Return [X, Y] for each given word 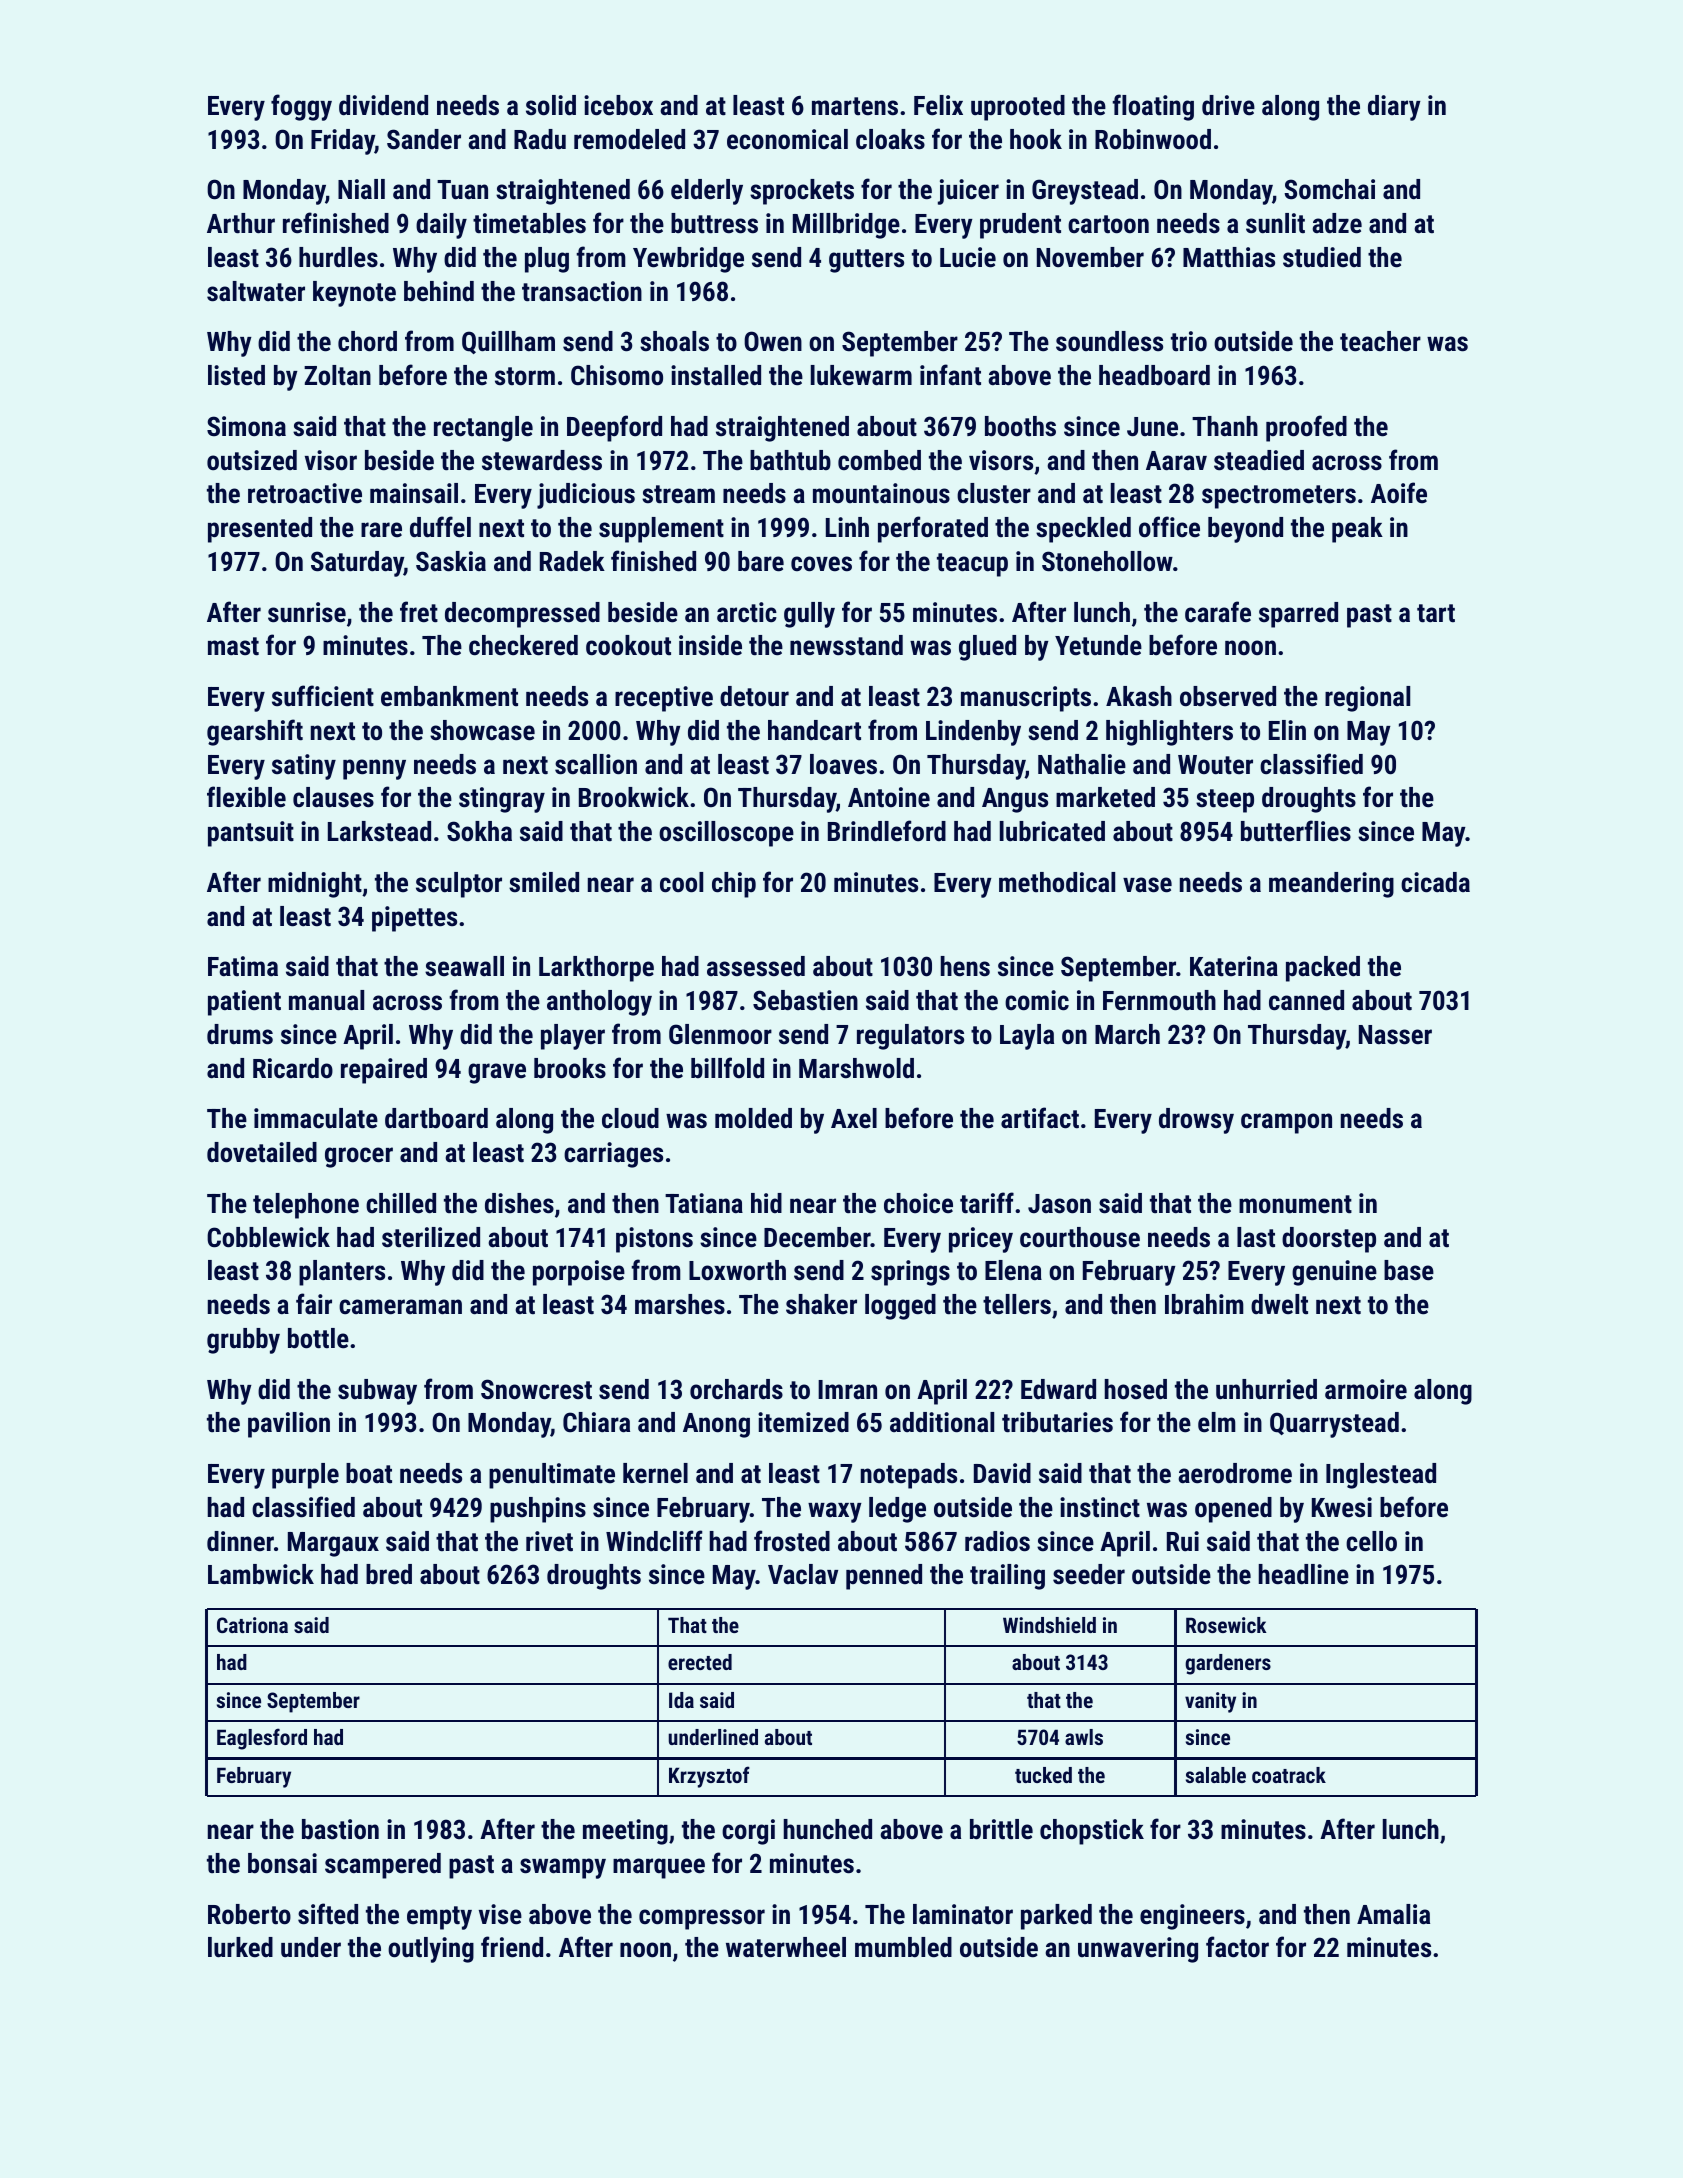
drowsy [1196, 1121]
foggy [301, 107]
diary [1394, 108]
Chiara [596, 1422]
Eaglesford [262, 1739]
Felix [938, 105]
